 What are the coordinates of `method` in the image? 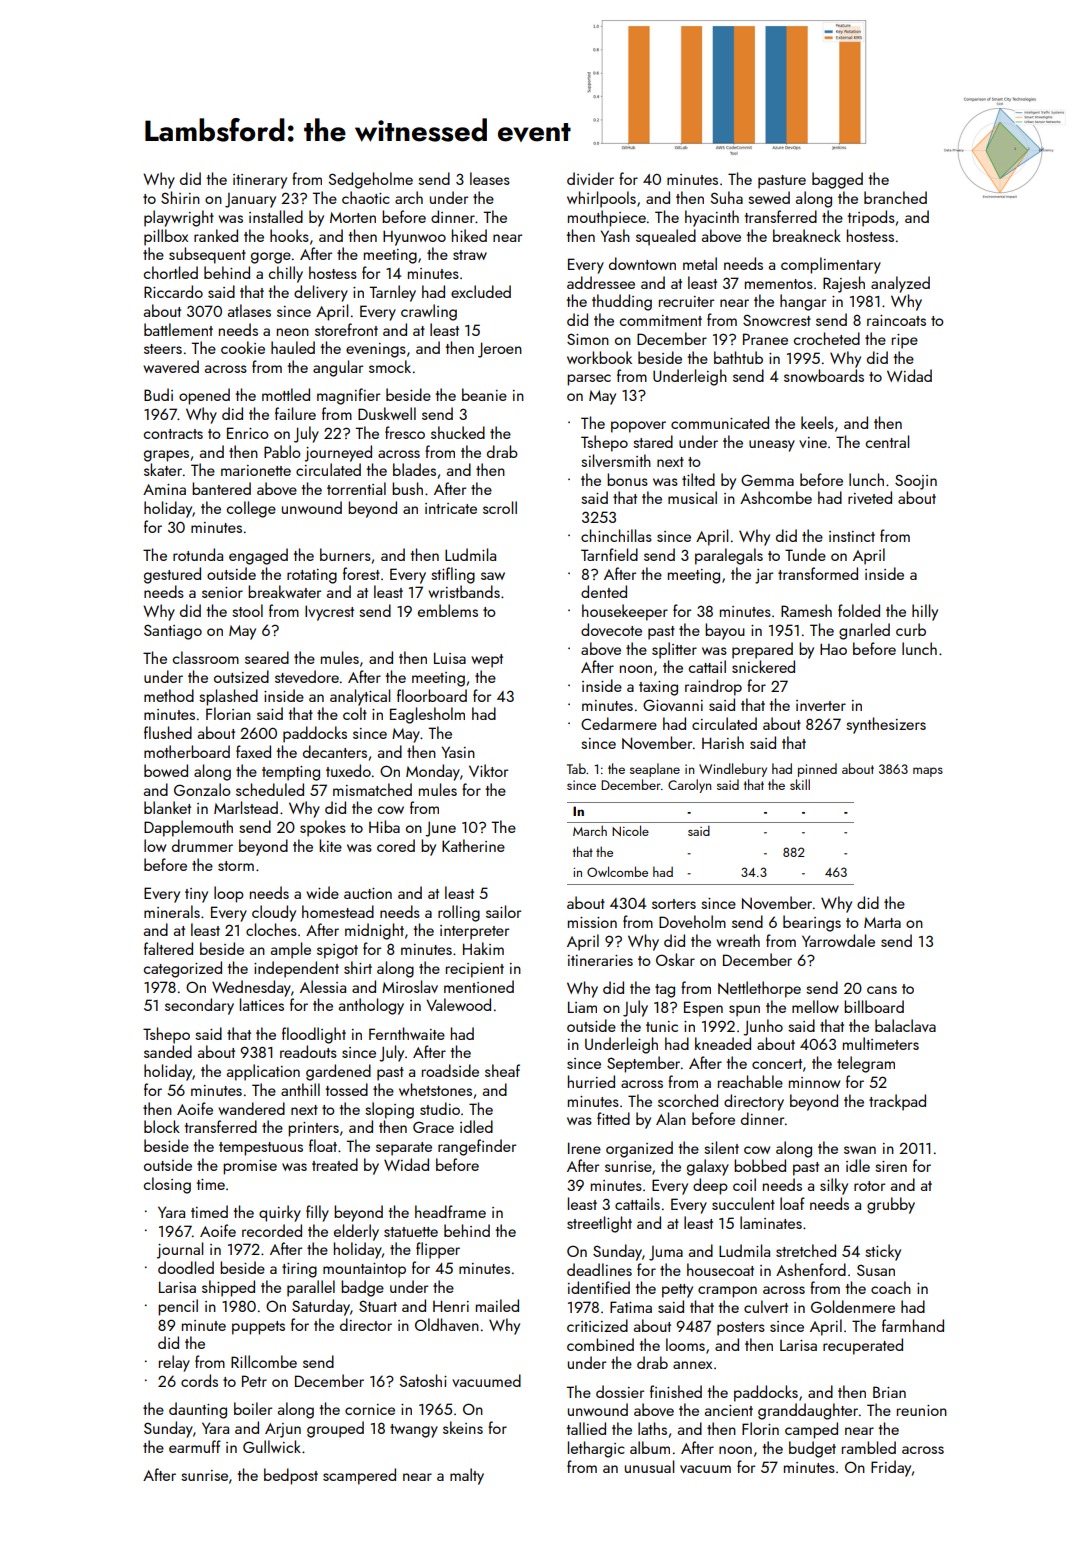 It's located at (169, 695).
